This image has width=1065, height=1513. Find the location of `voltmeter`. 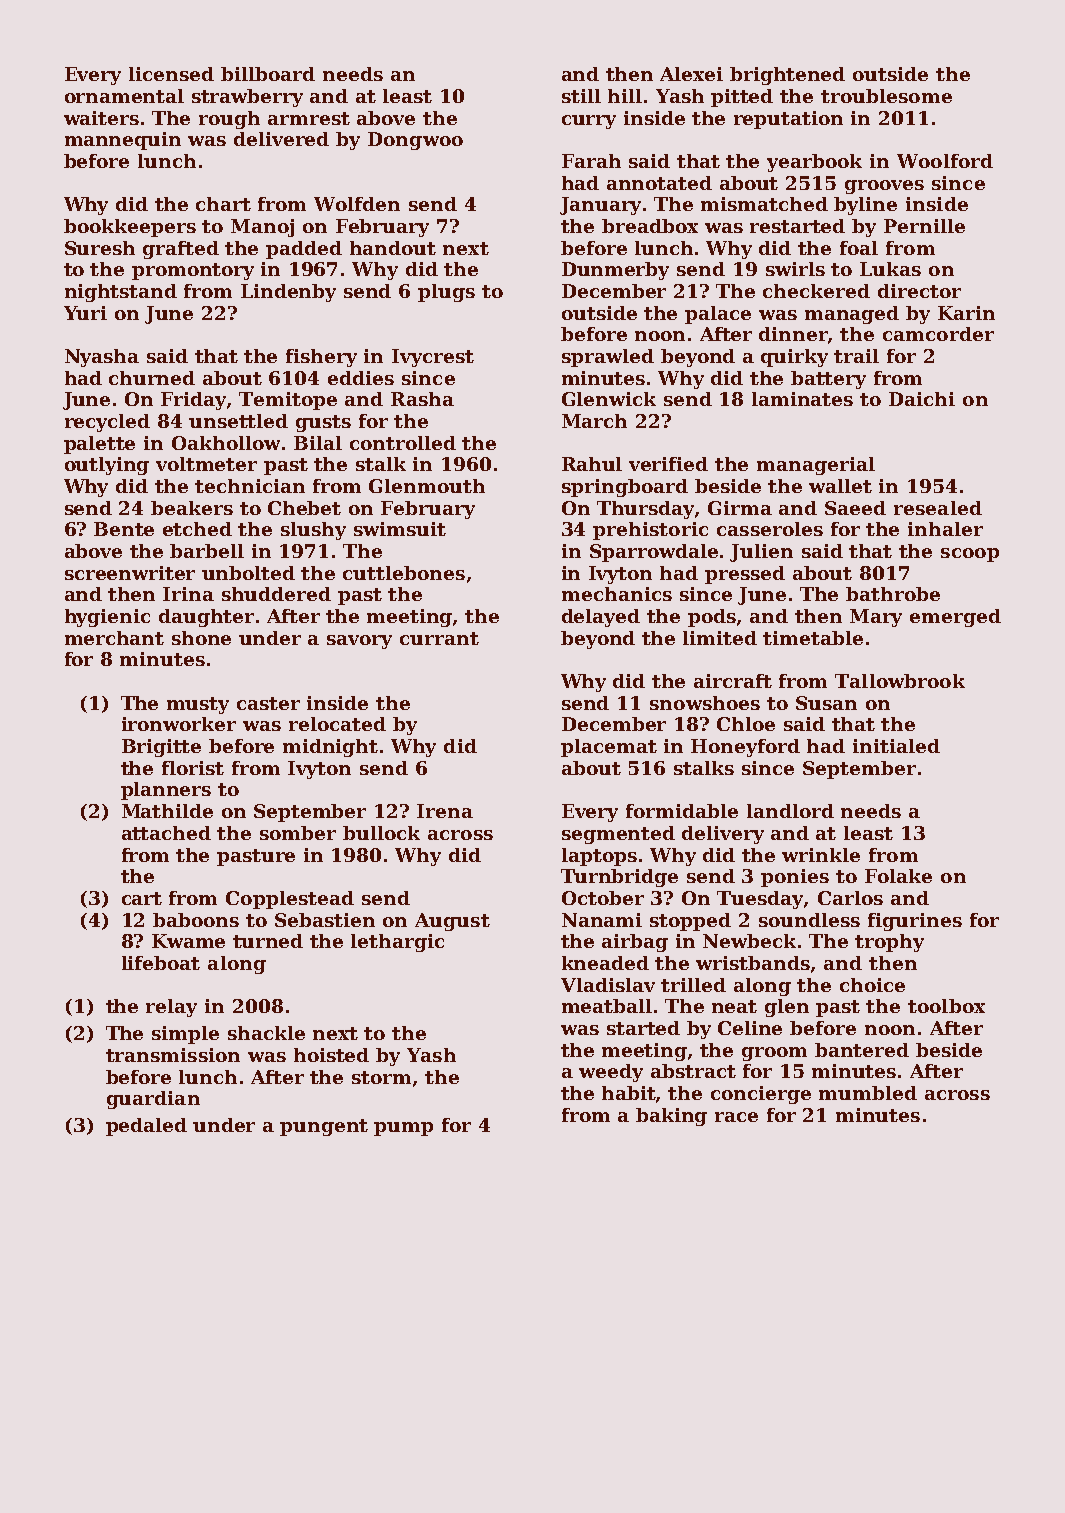

voltmeter is located at coordinates (206, 464).
